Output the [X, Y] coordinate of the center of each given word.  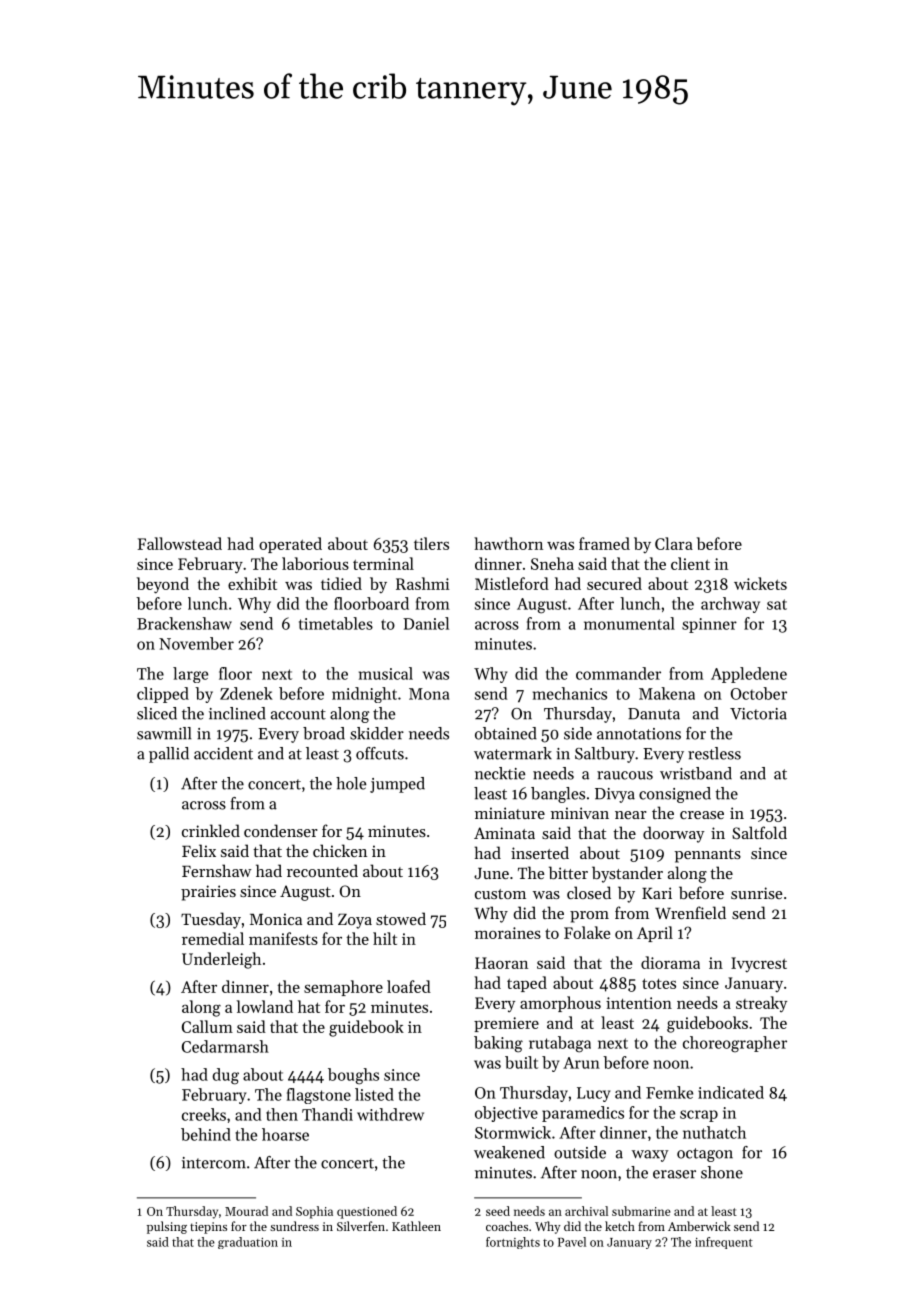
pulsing [167, 1227]
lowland [265, 1006]
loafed [409, 986]
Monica [276, 919]
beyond [163, 585]
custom [500, 894]
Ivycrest [759, 964]
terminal [383, 563]
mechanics [570, 693]
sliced [157, 713]
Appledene [749, 675]
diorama [670, 962]
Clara [674, 543]
